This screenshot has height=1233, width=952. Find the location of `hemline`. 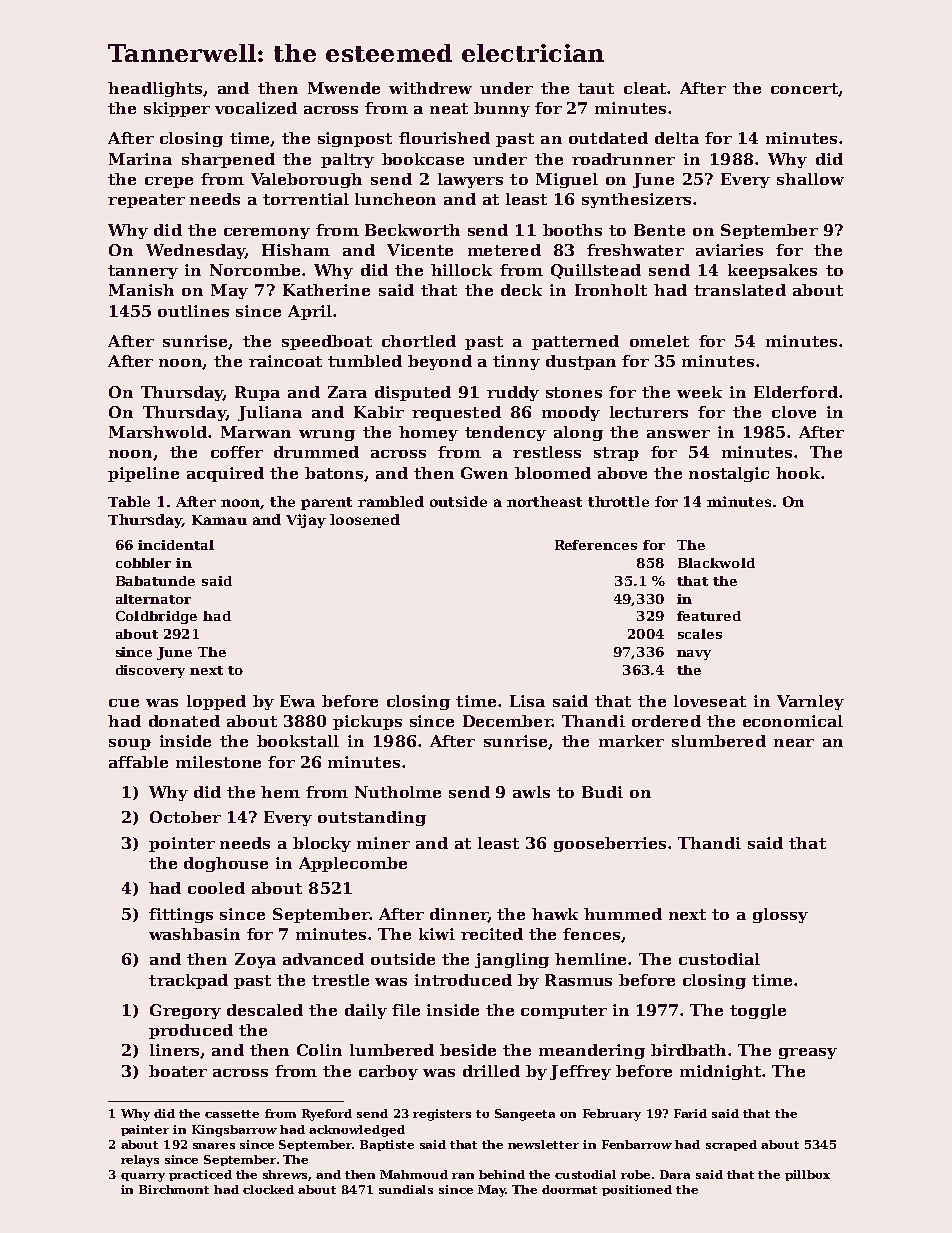

hemline is located at coordinates (592, 959).
